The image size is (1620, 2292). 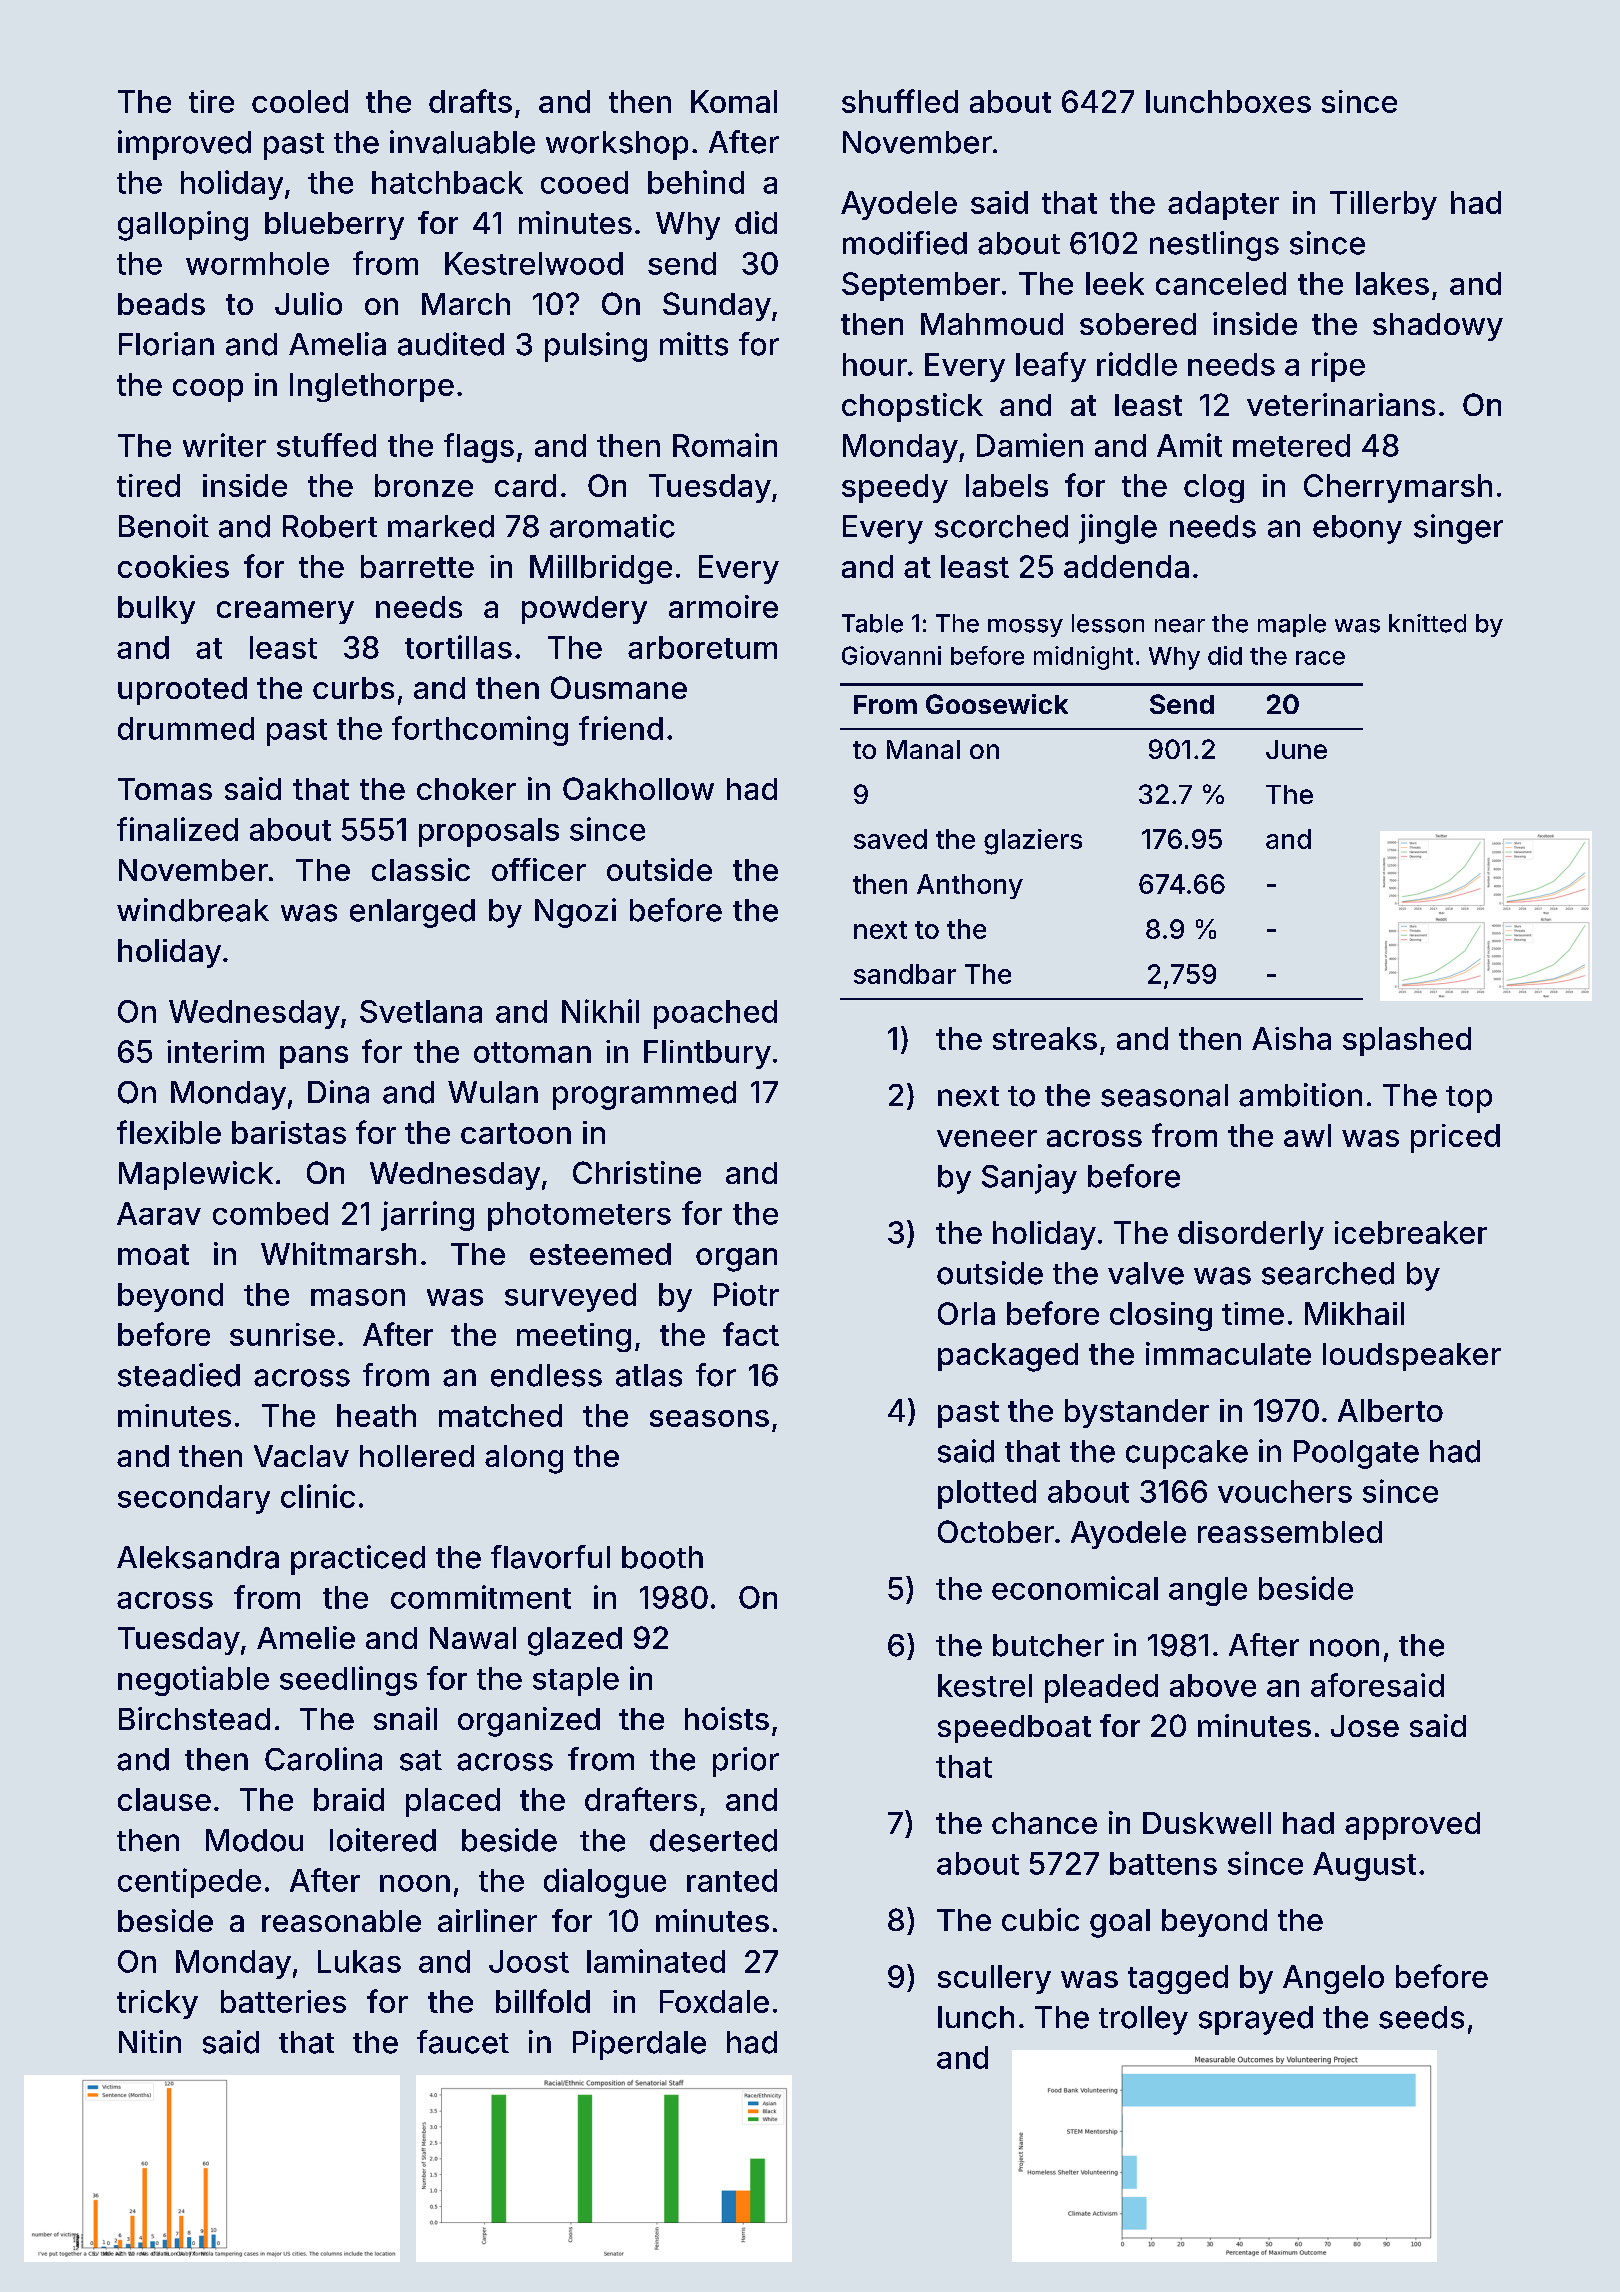 I want to click on Aisha, so click(x=1291, y=1038).
